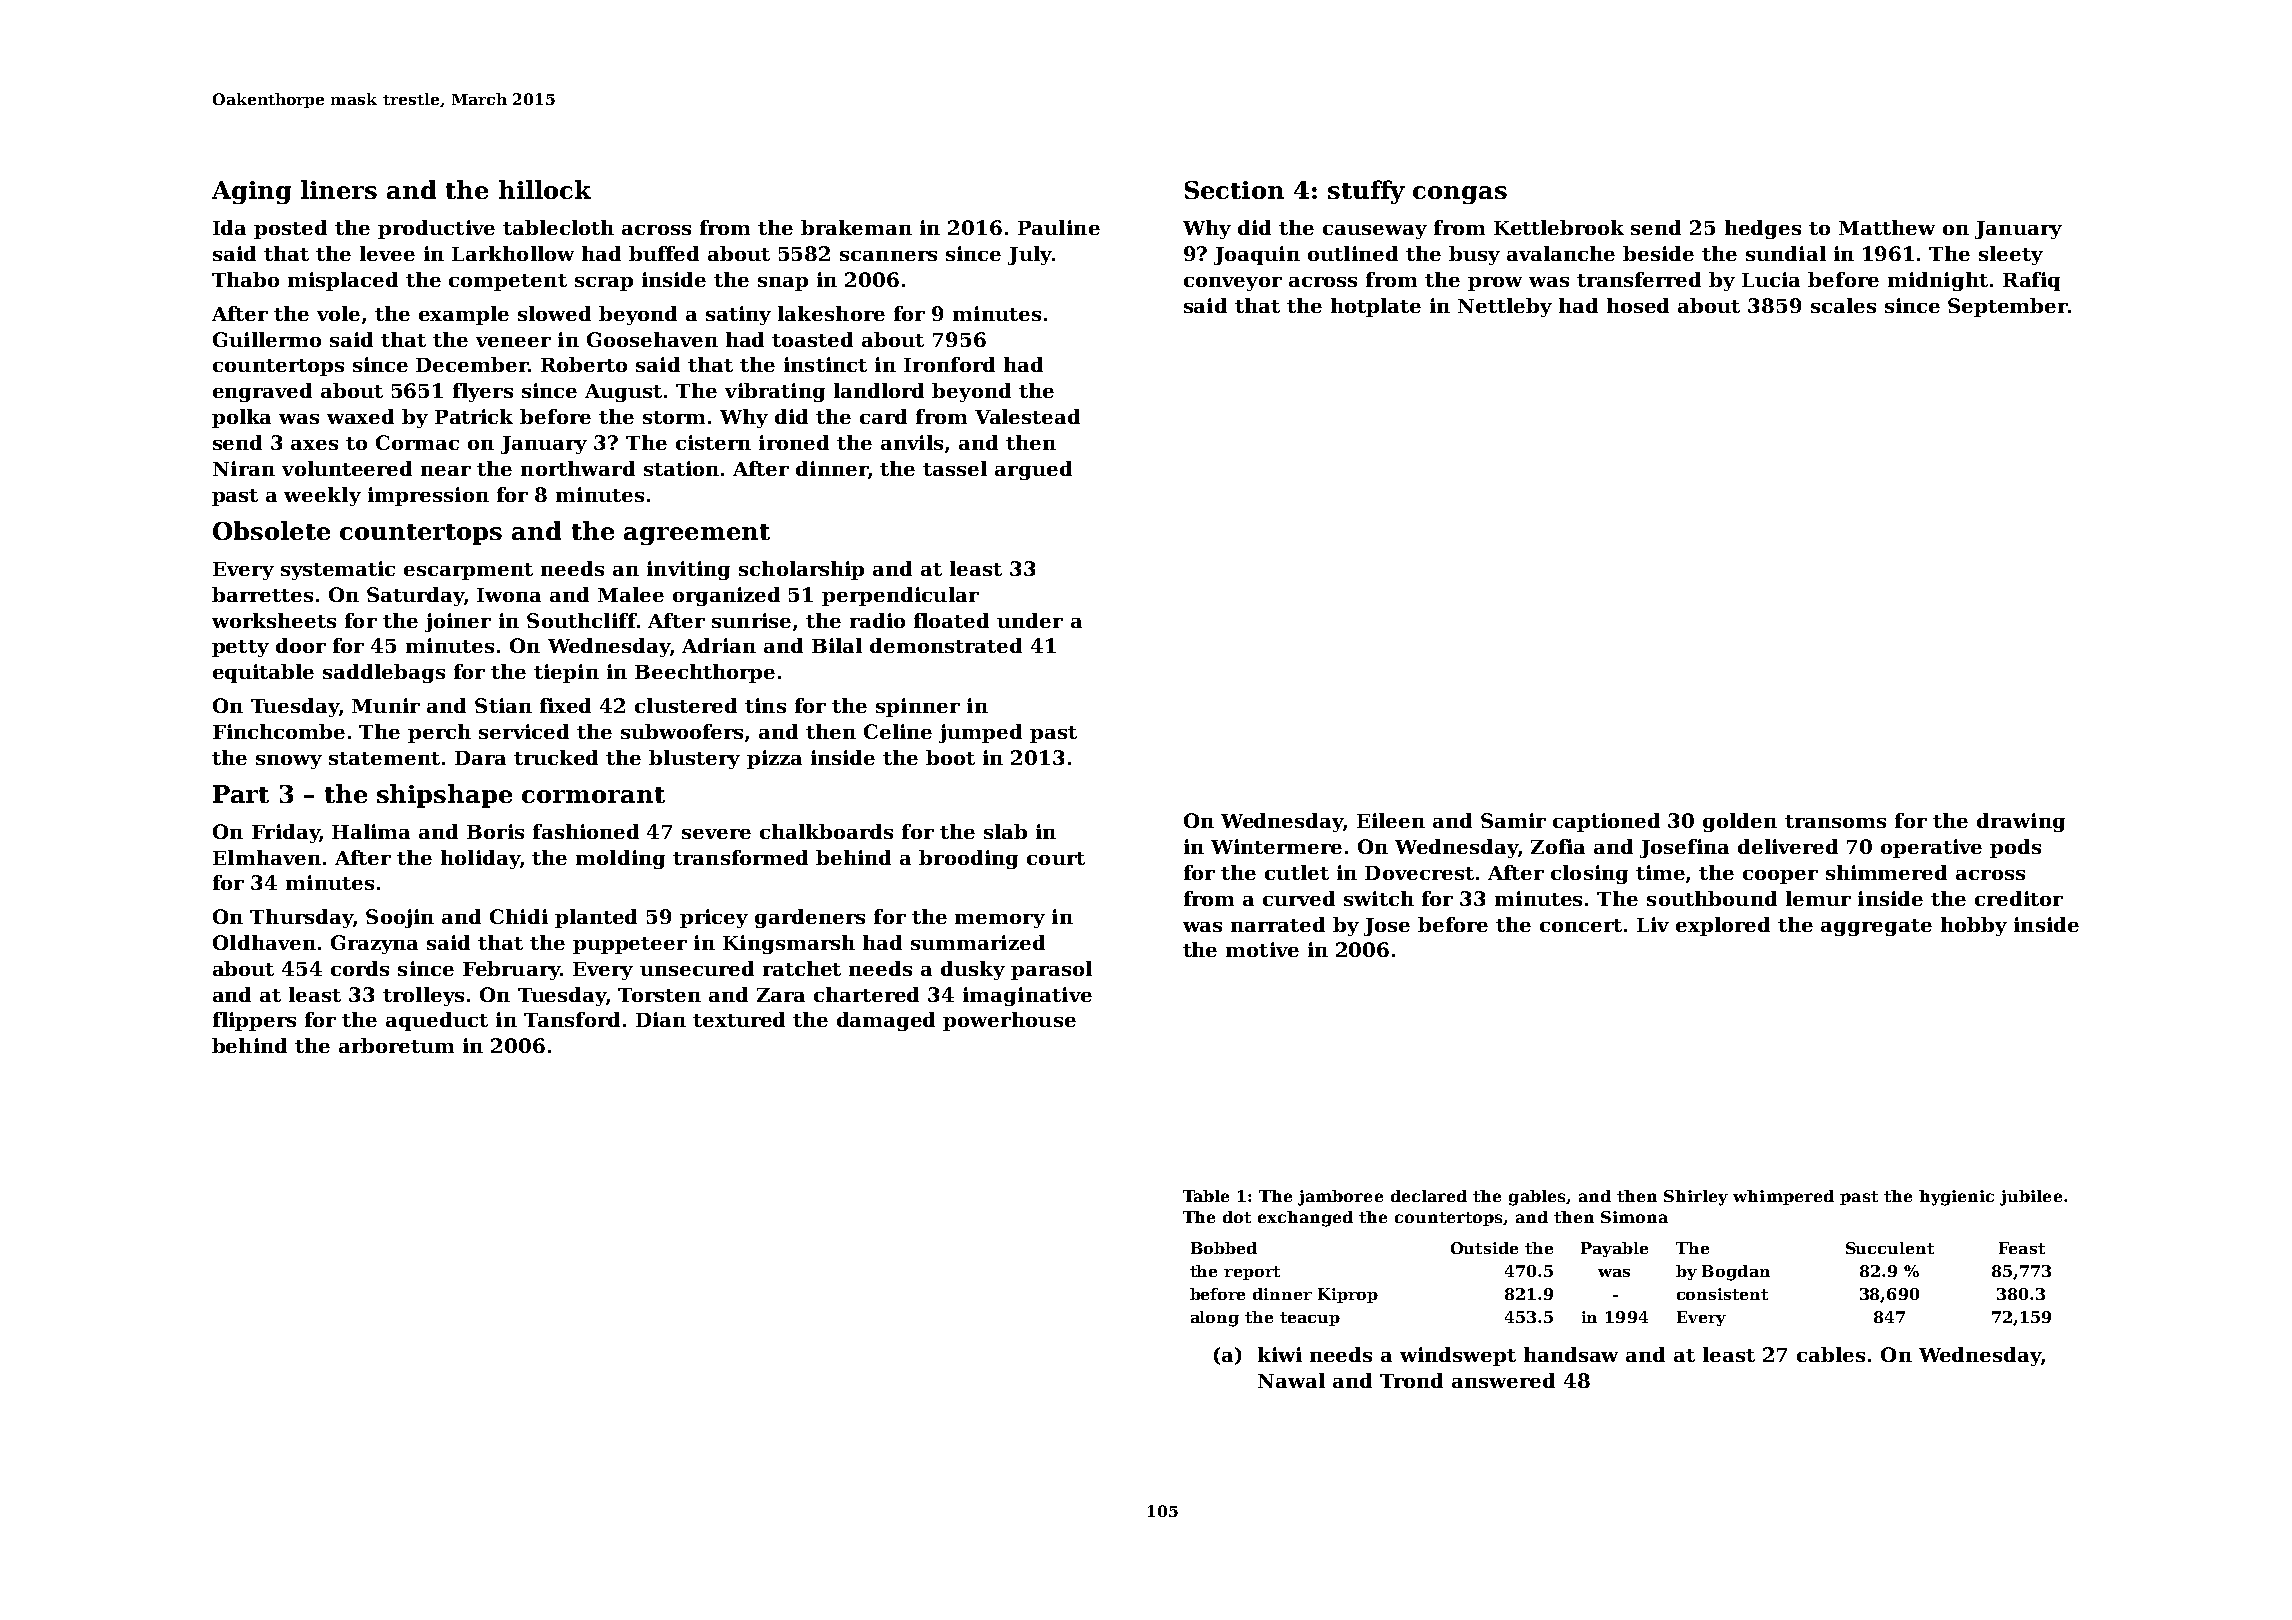  What do you see at coordinates (1033, 470) in the screenshot?
I see `argued` at bounding box center [1033, 470].
